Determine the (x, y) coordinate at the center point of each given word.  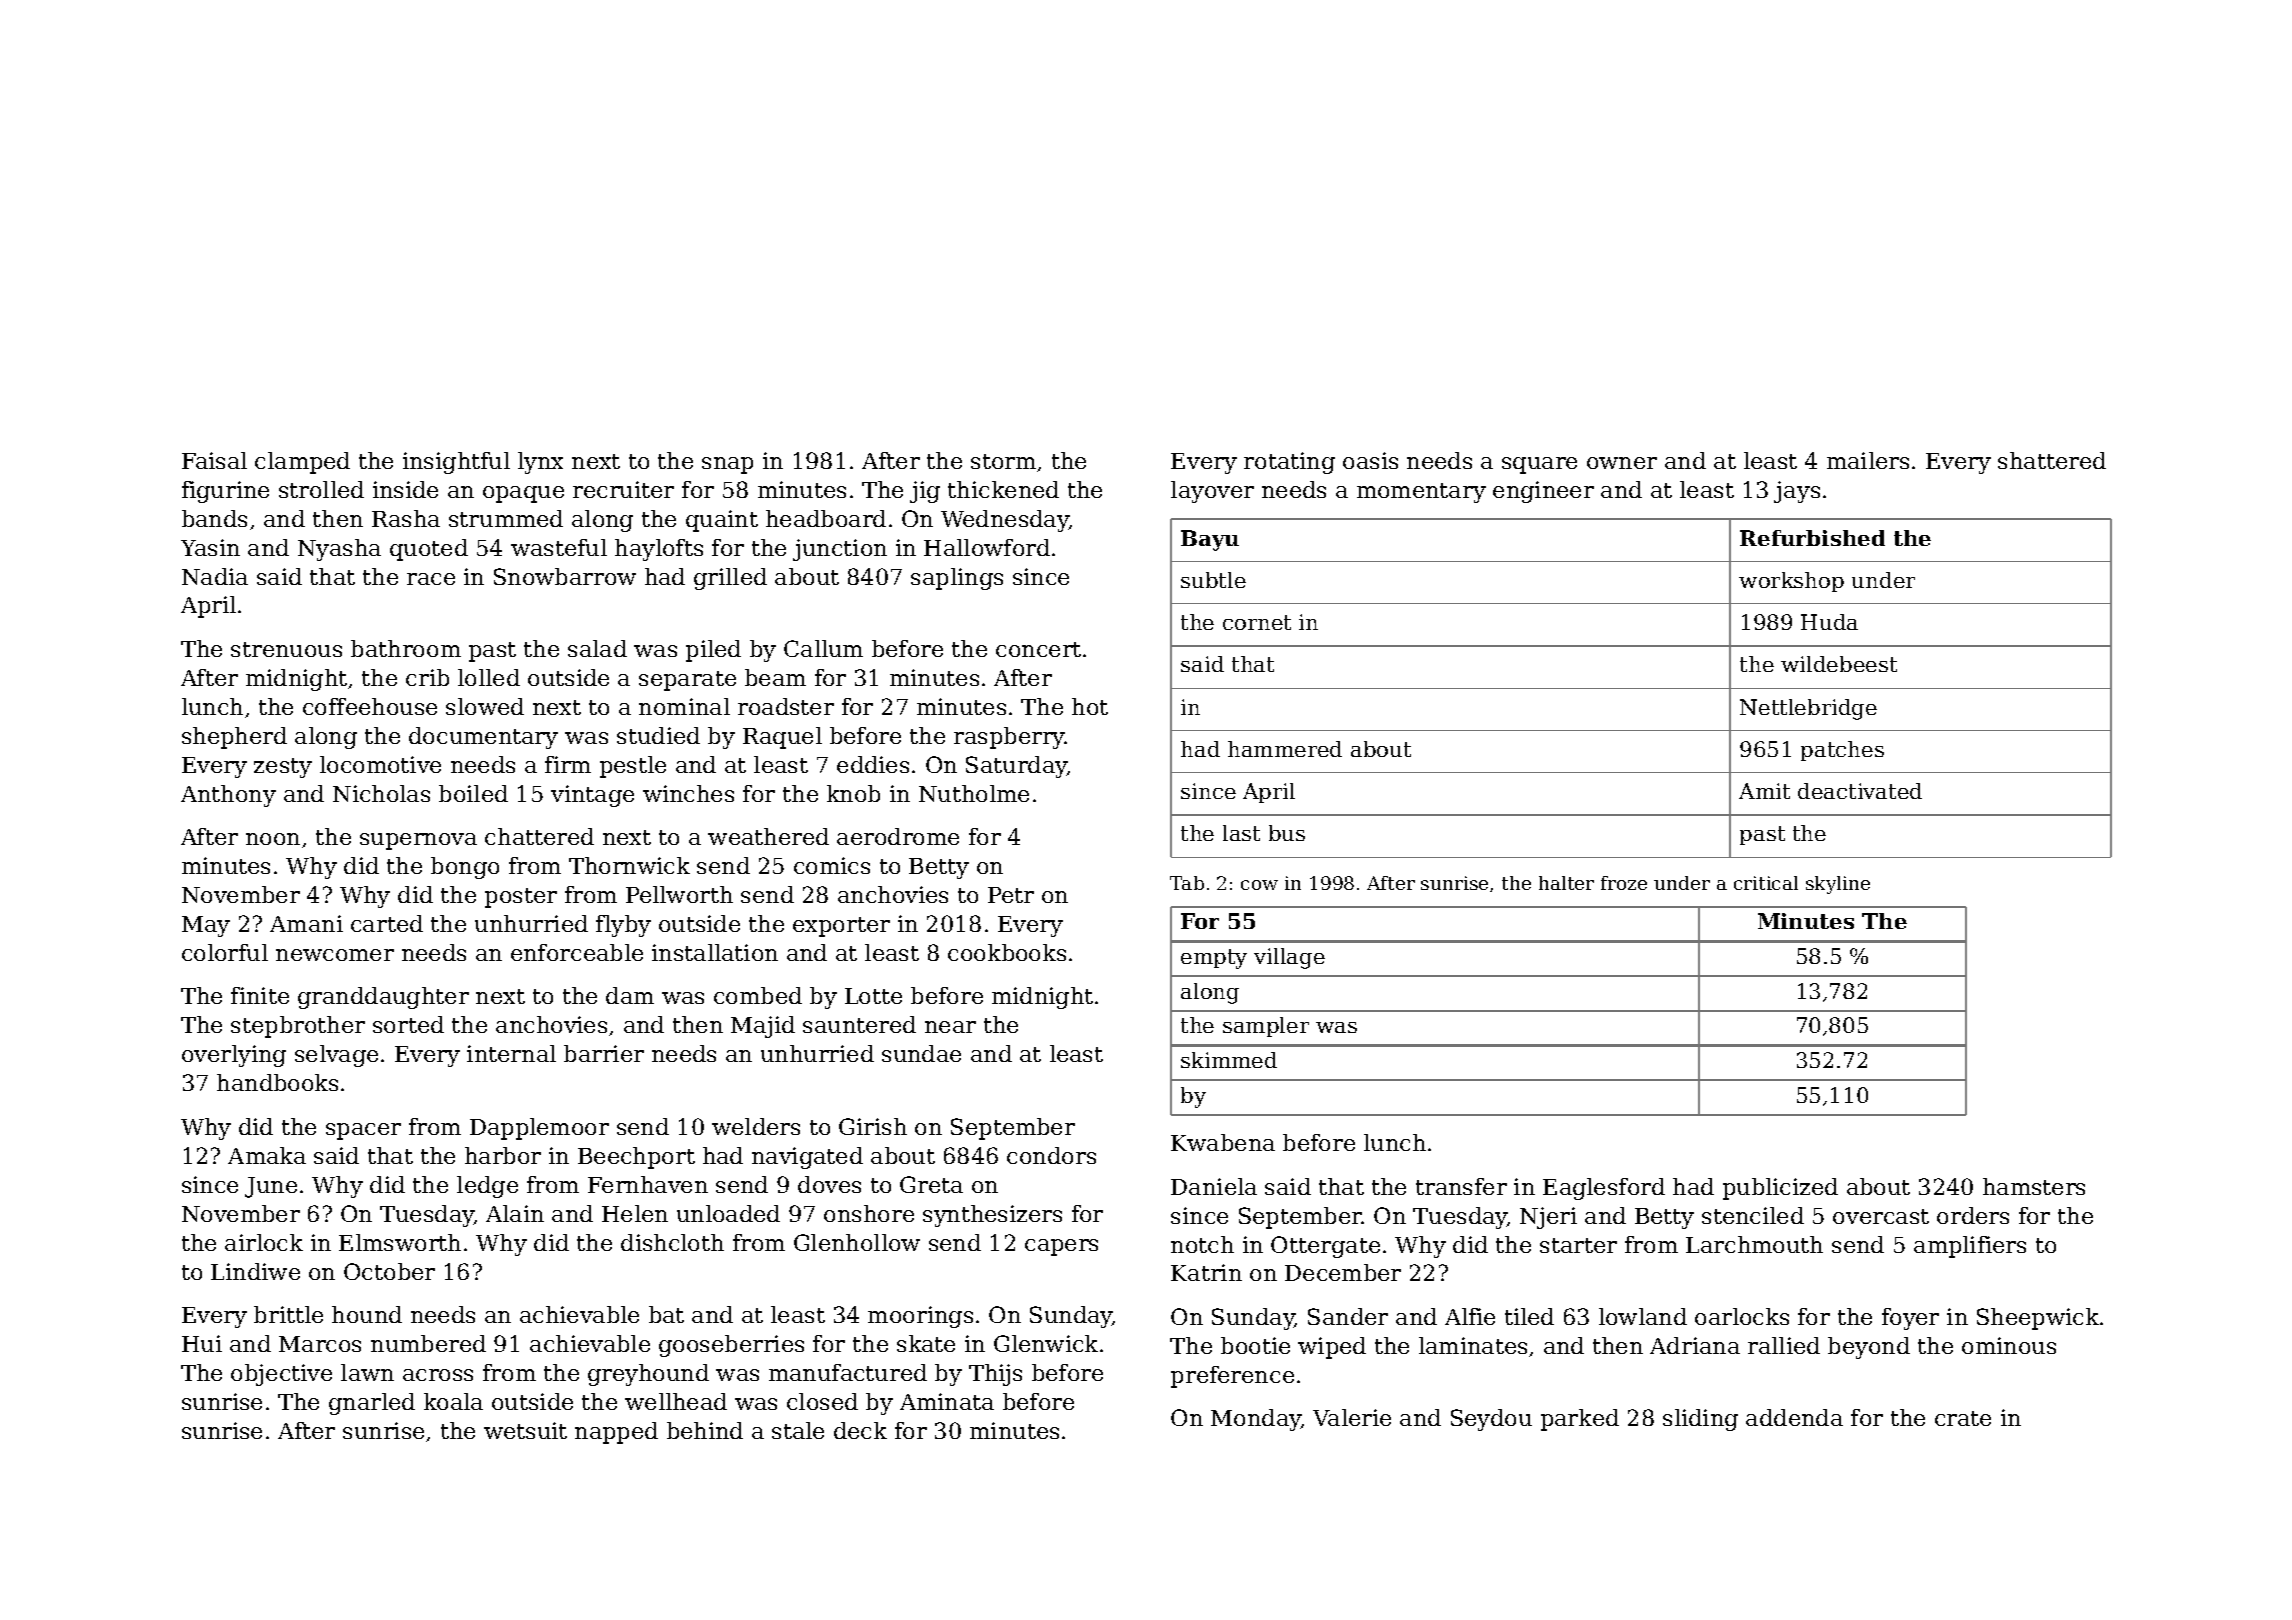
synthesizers (992, 1216)
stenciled (1753, 1215)
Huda (1829, 622)
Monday (1256, 1420)
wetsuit (525, 1430)
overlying (234, 1056)
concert (1038, 649)
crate (1963, 1418)
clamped (302, 463)
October (389, 1271)
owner (1622, 463)
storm (1003, 461)
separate (687, 681)
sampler (1266, 1027)
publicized (1780, 1189)
